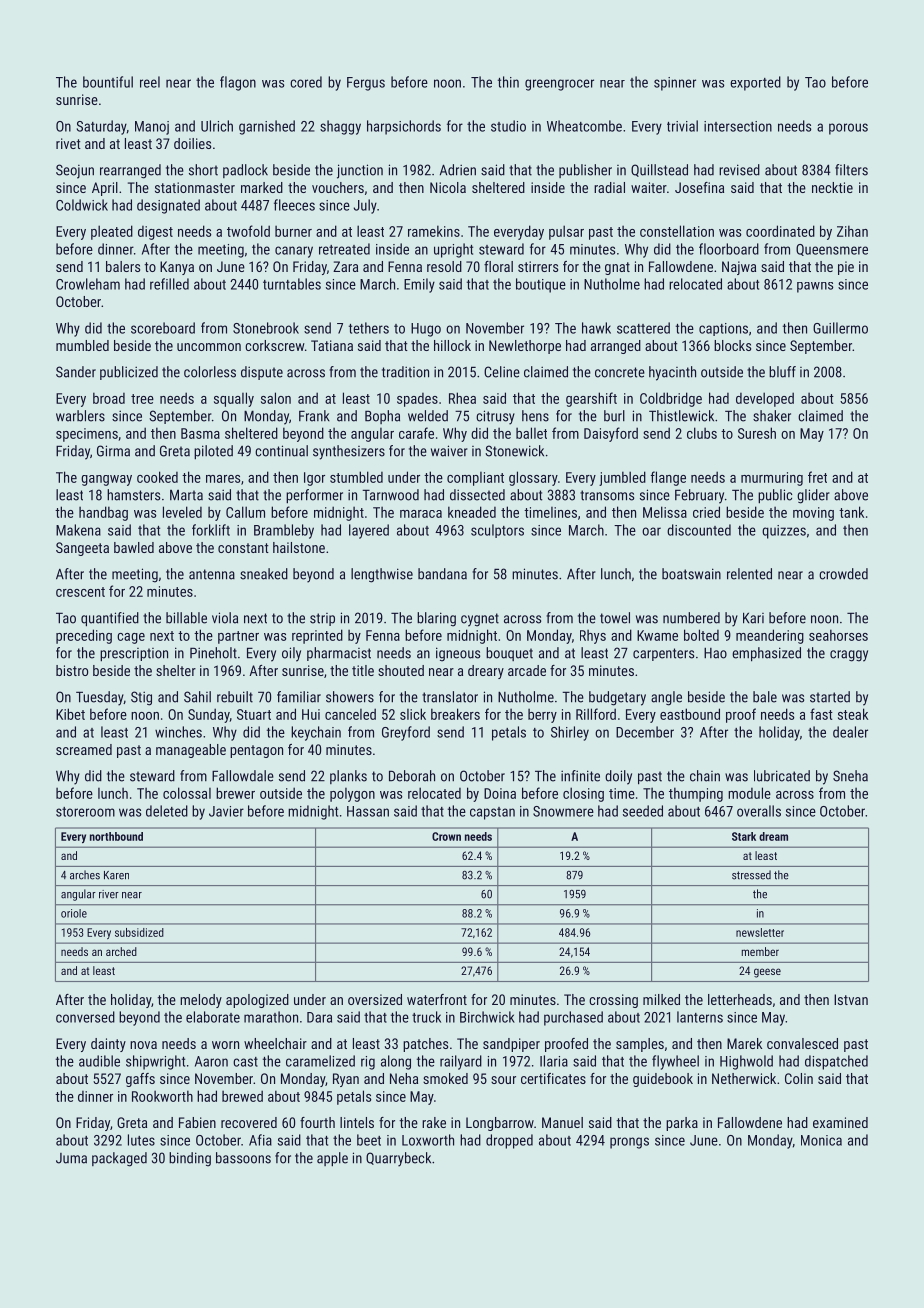 This screenshot has width=924, height=1308. Describe the element at coordinates (243, 1158) in the screenshot. I see `bassoons` at that location.
